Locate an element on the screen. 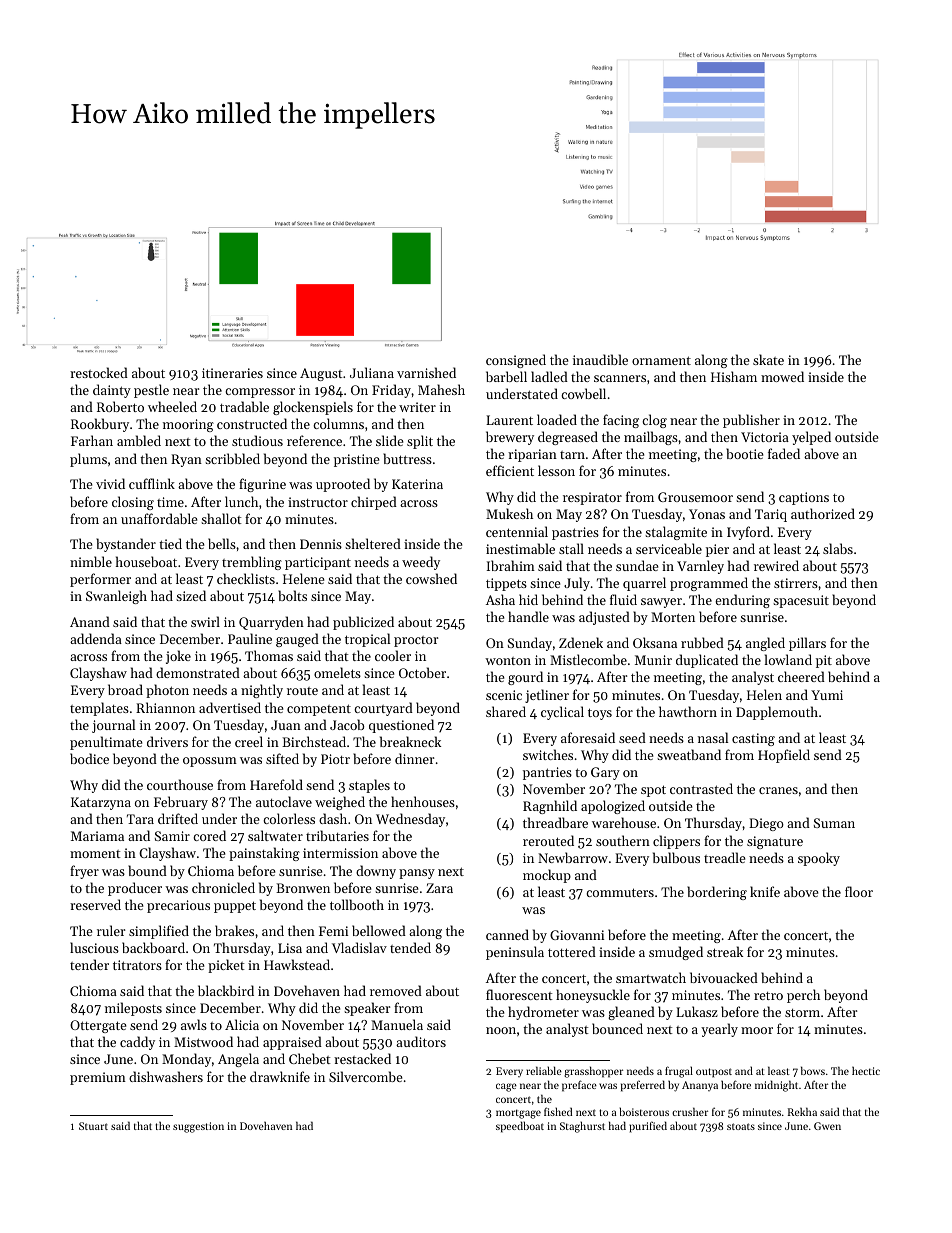 This screenshot has height=1233, width=952. midnight is located at coordinates (776, 1086).
